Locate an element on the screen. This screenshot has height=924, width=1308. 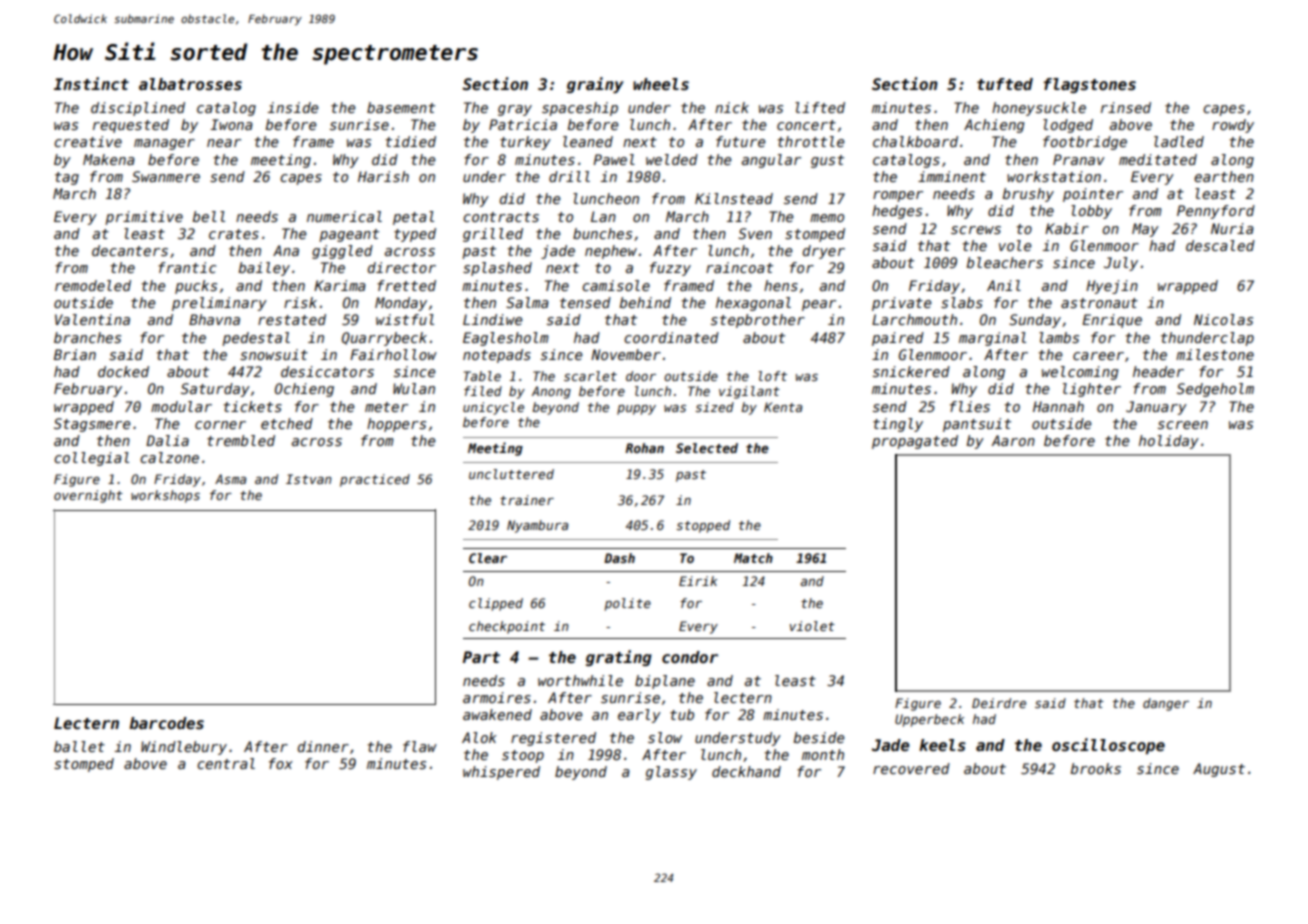
chalkboard is located at coordinates (915, 141).
